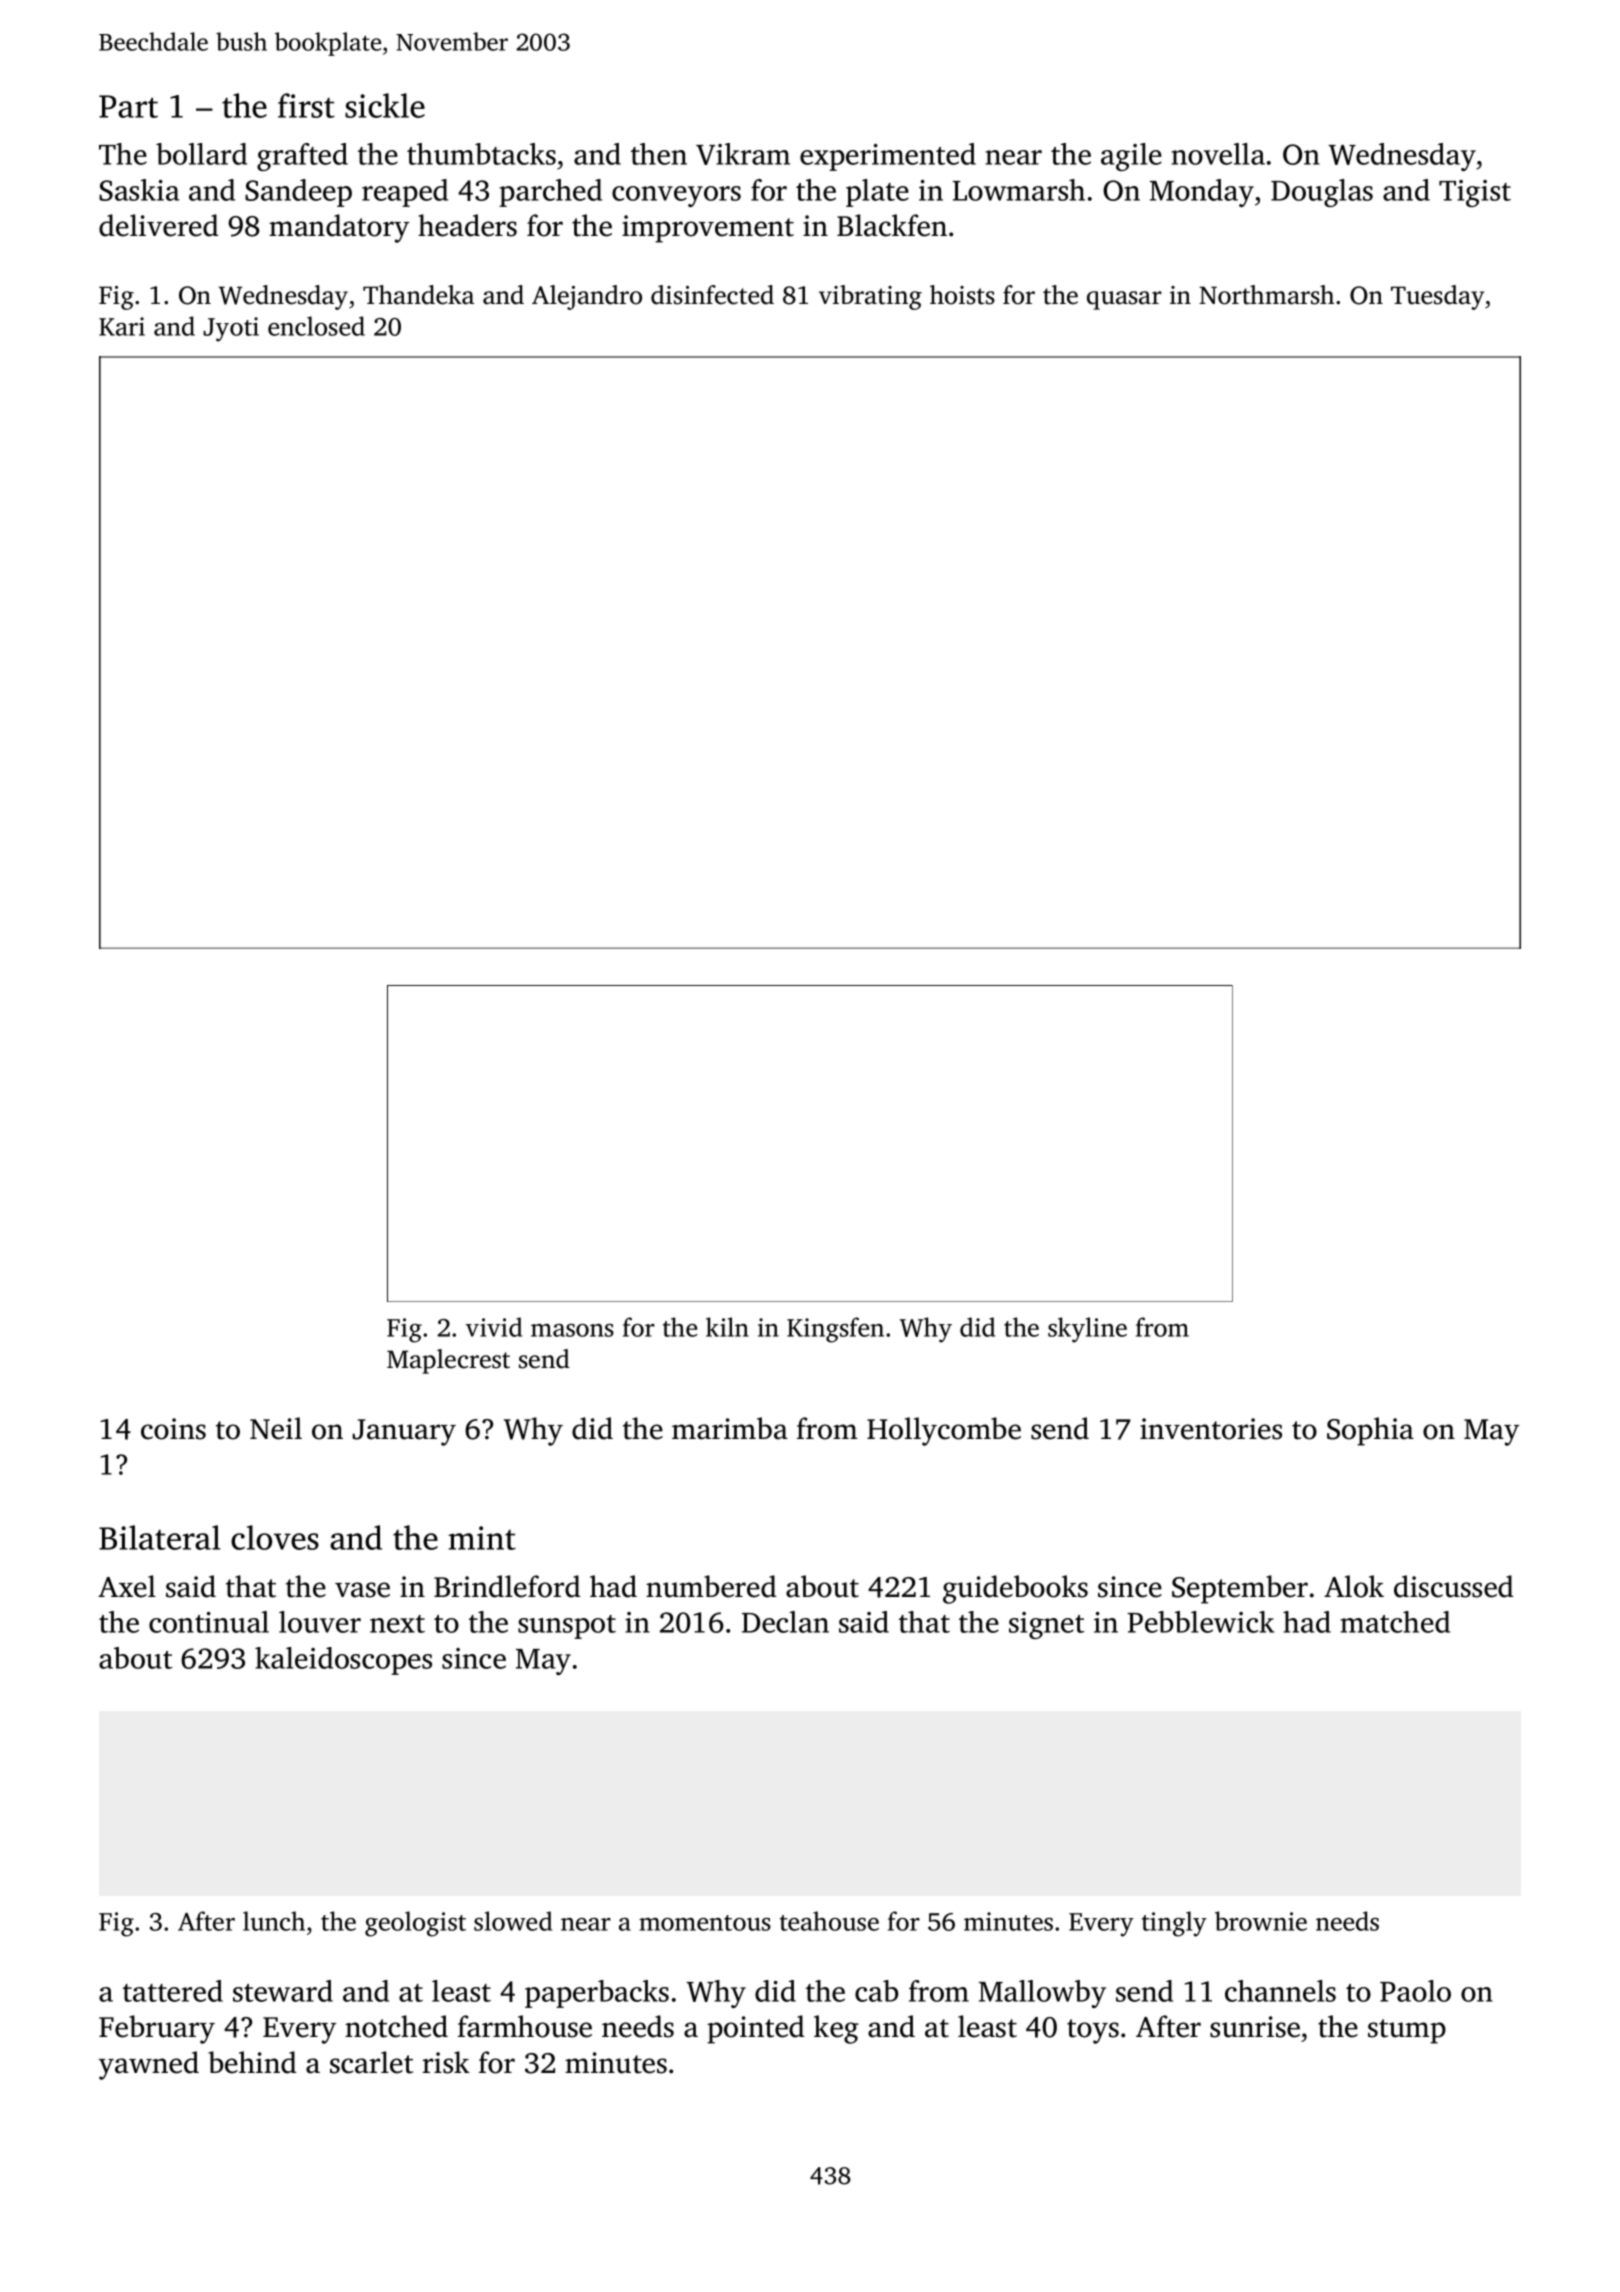  I want to click on Douglas, so click(1322, 193).
